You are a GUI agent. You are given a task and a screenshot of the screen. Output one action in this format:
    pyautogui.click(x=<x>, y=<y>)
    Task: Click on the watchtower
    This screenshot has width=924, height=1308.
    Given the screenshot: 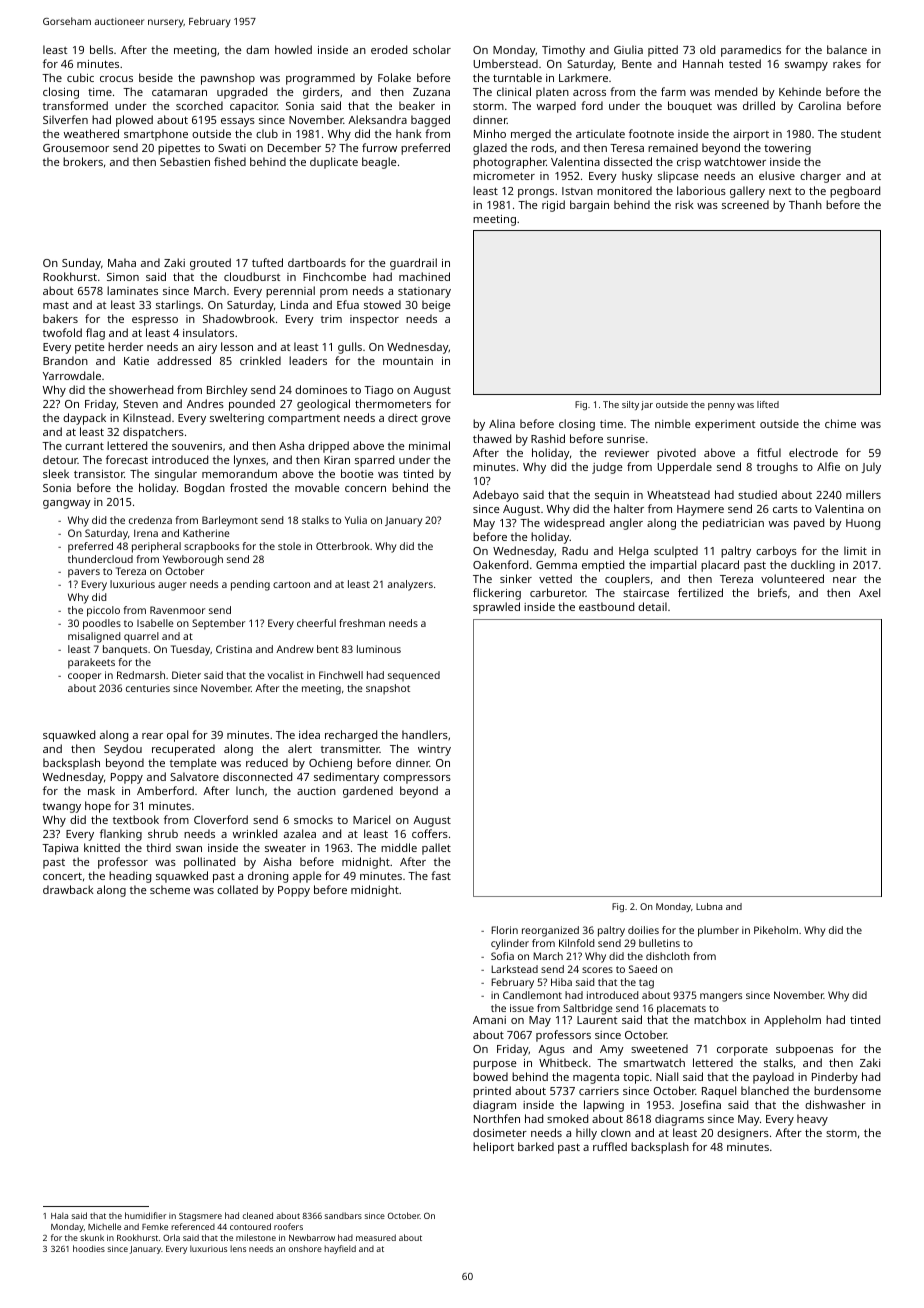 What is the action you would take?
    pyautogui.click(x=735, y=161)
